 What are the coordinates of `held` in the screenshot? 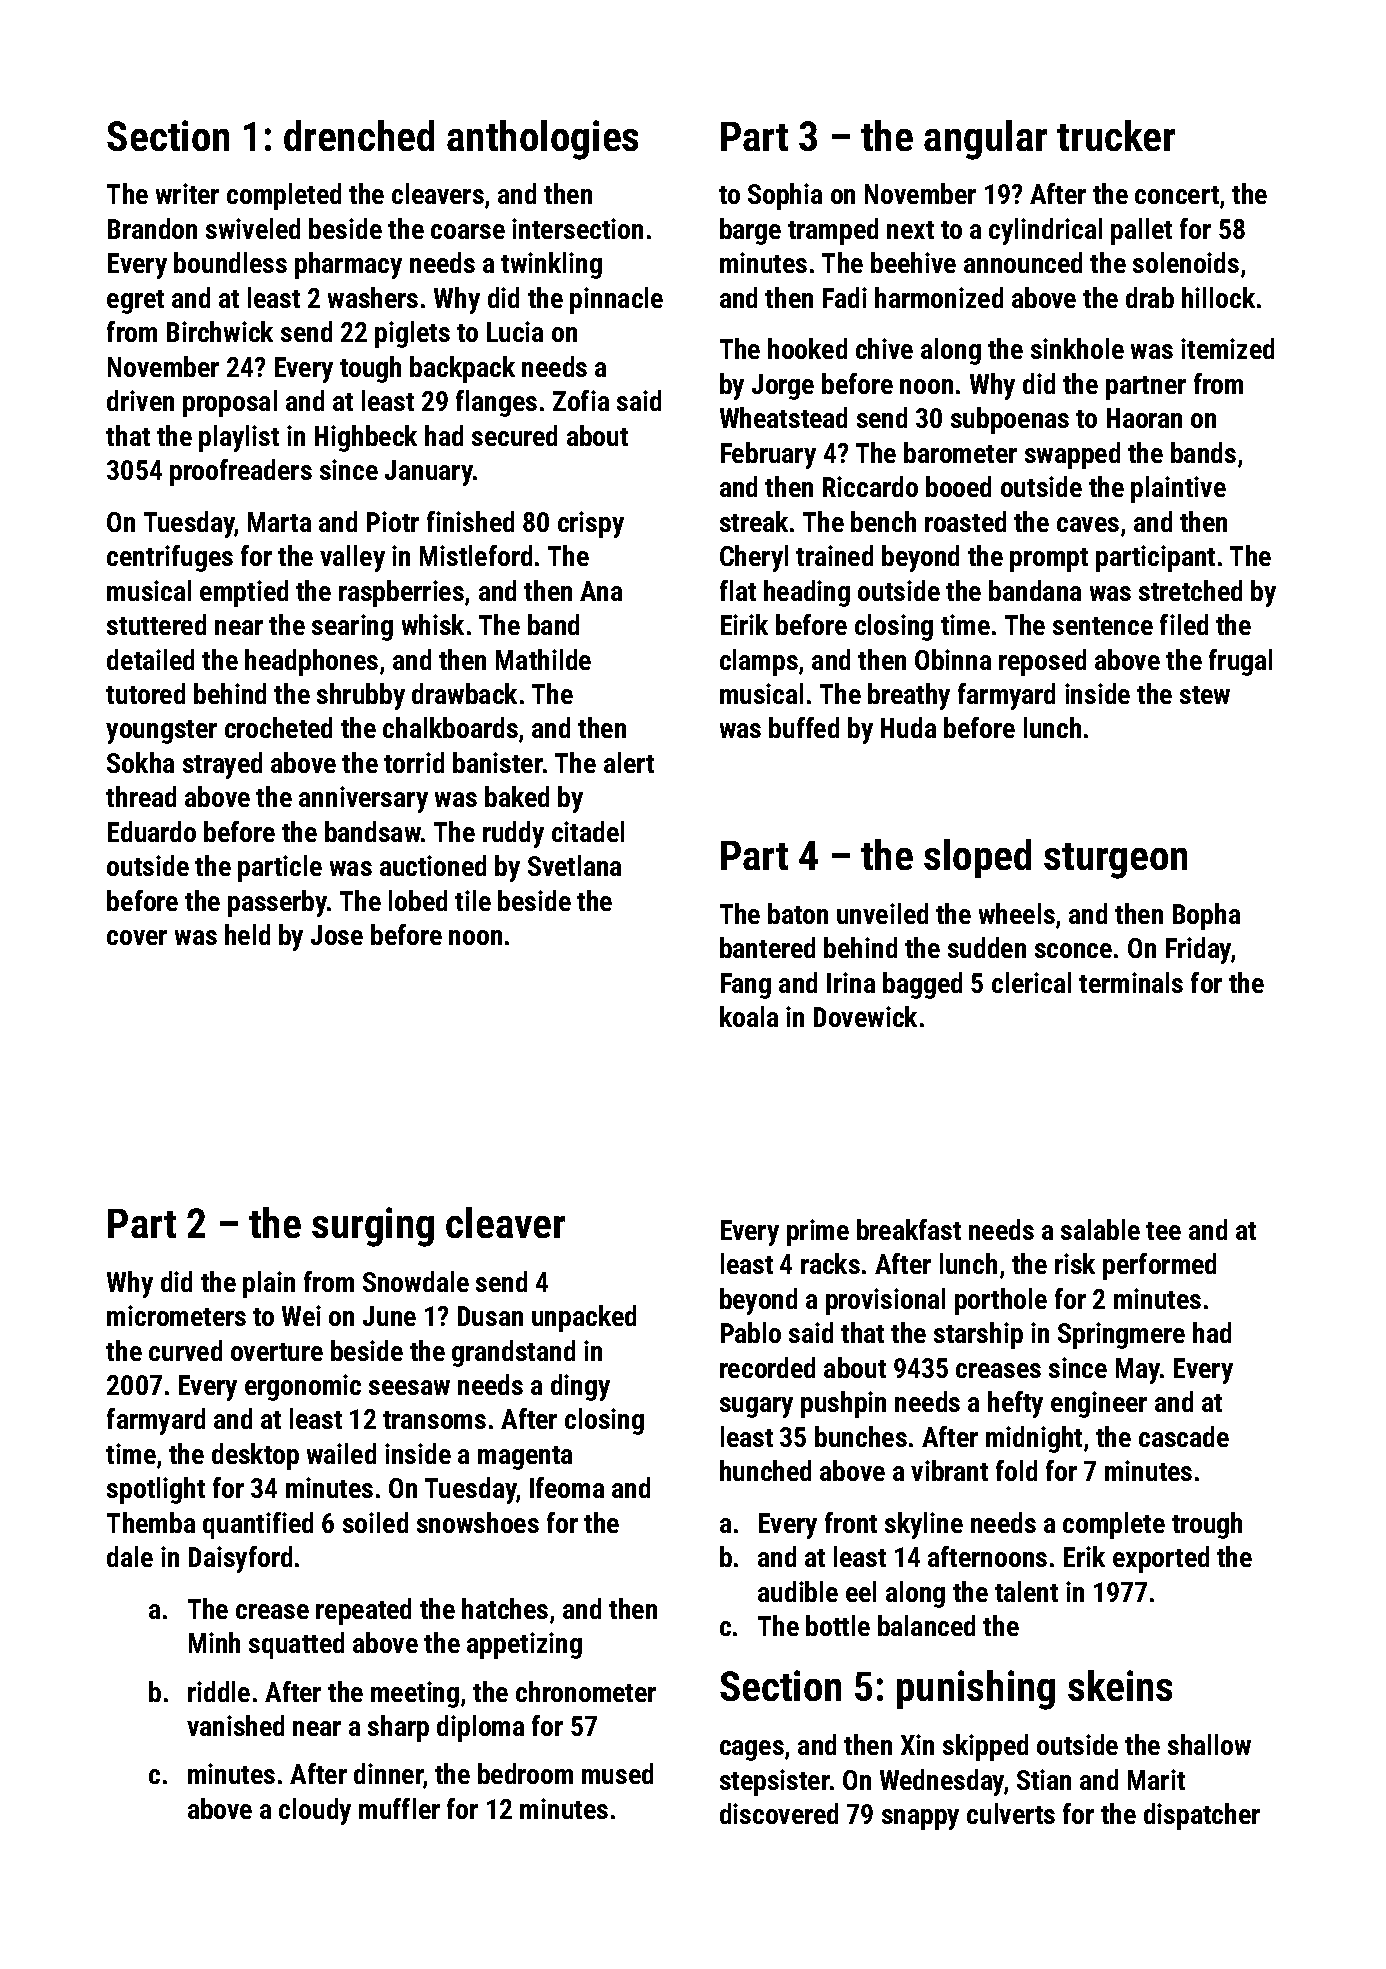 It's located at (247, 934).
